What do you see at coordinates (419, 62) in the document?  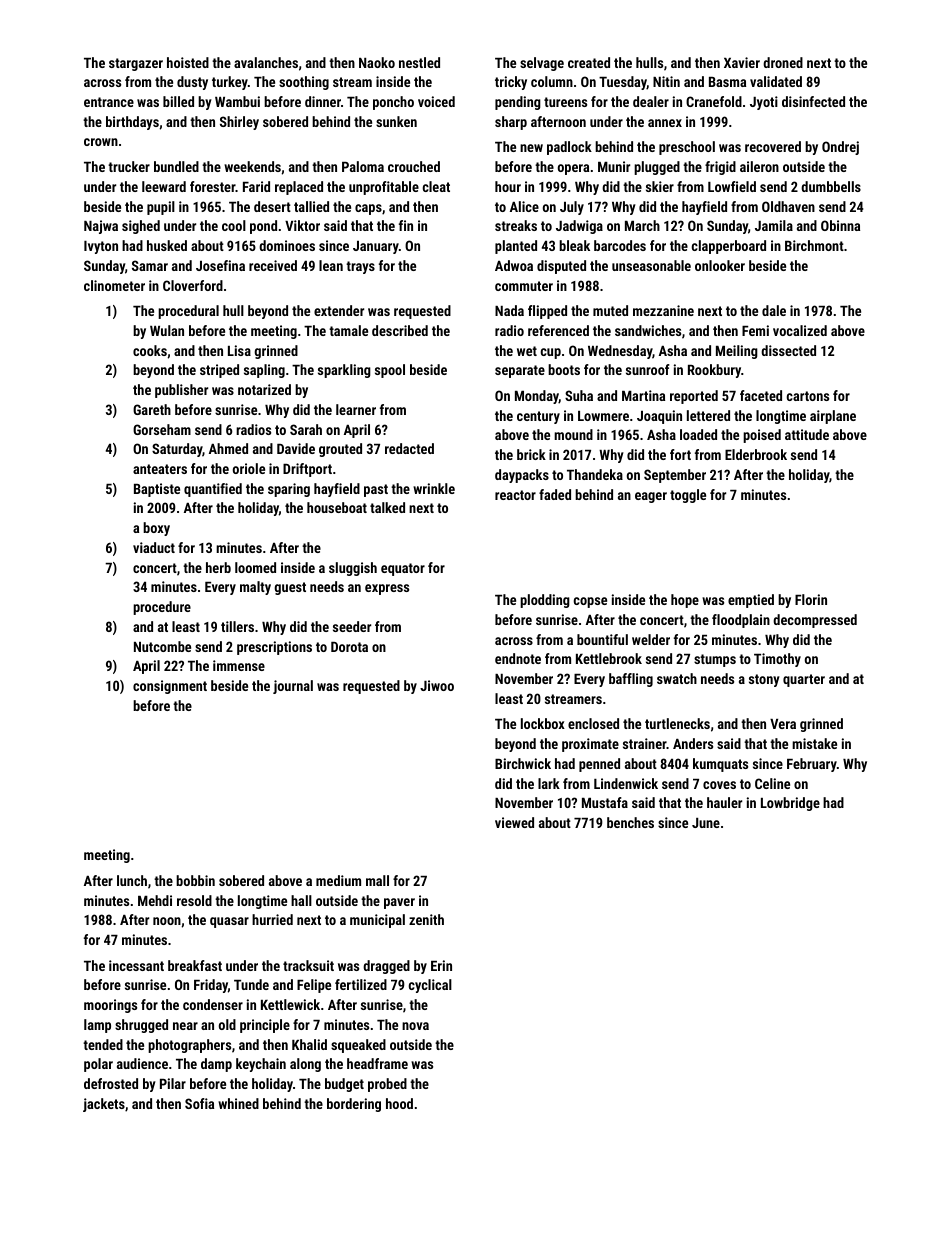 I see `nestled` at bounding box center [419, 62].
